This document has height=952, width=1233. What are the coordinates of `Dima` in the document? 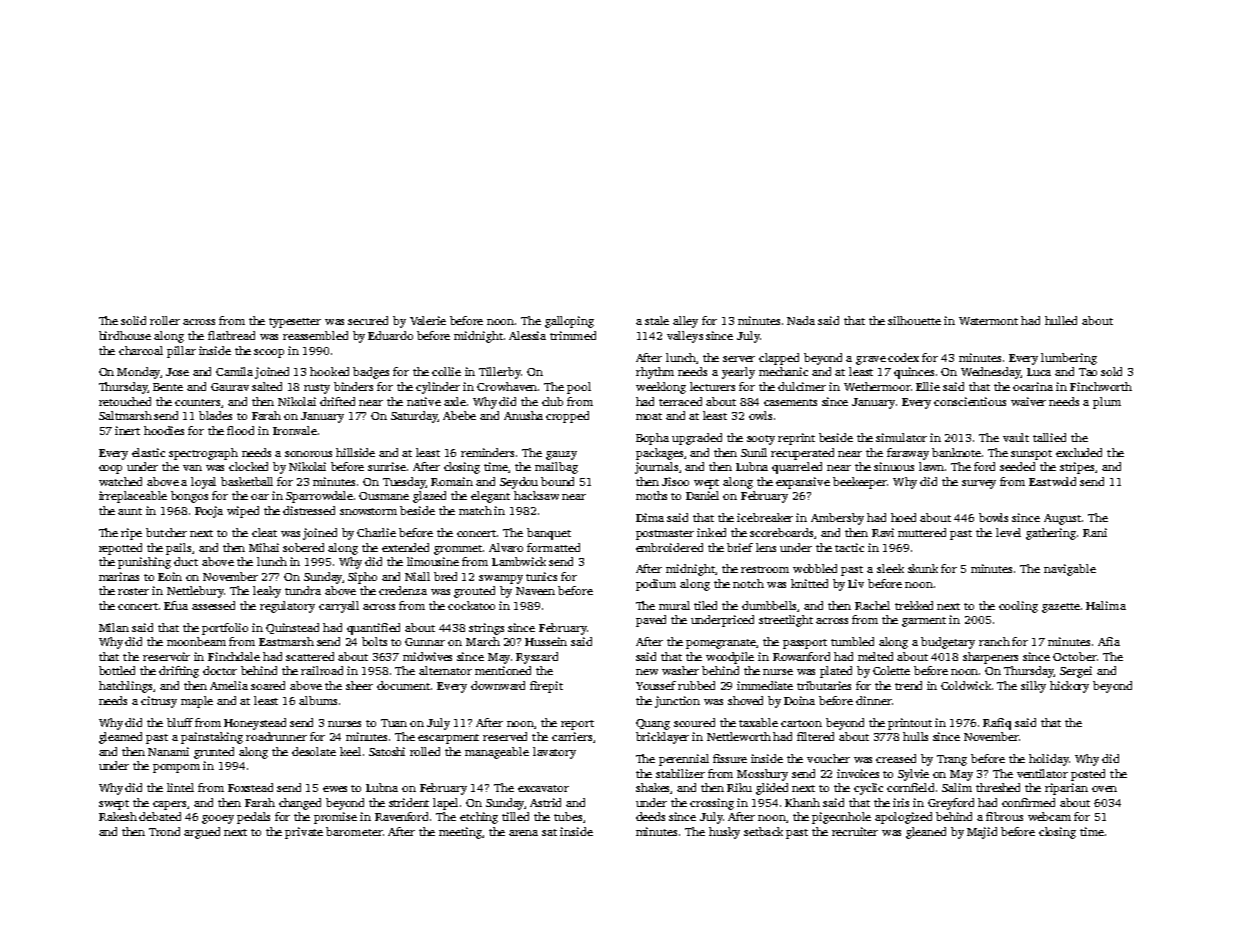 It's located at (650, 517).
